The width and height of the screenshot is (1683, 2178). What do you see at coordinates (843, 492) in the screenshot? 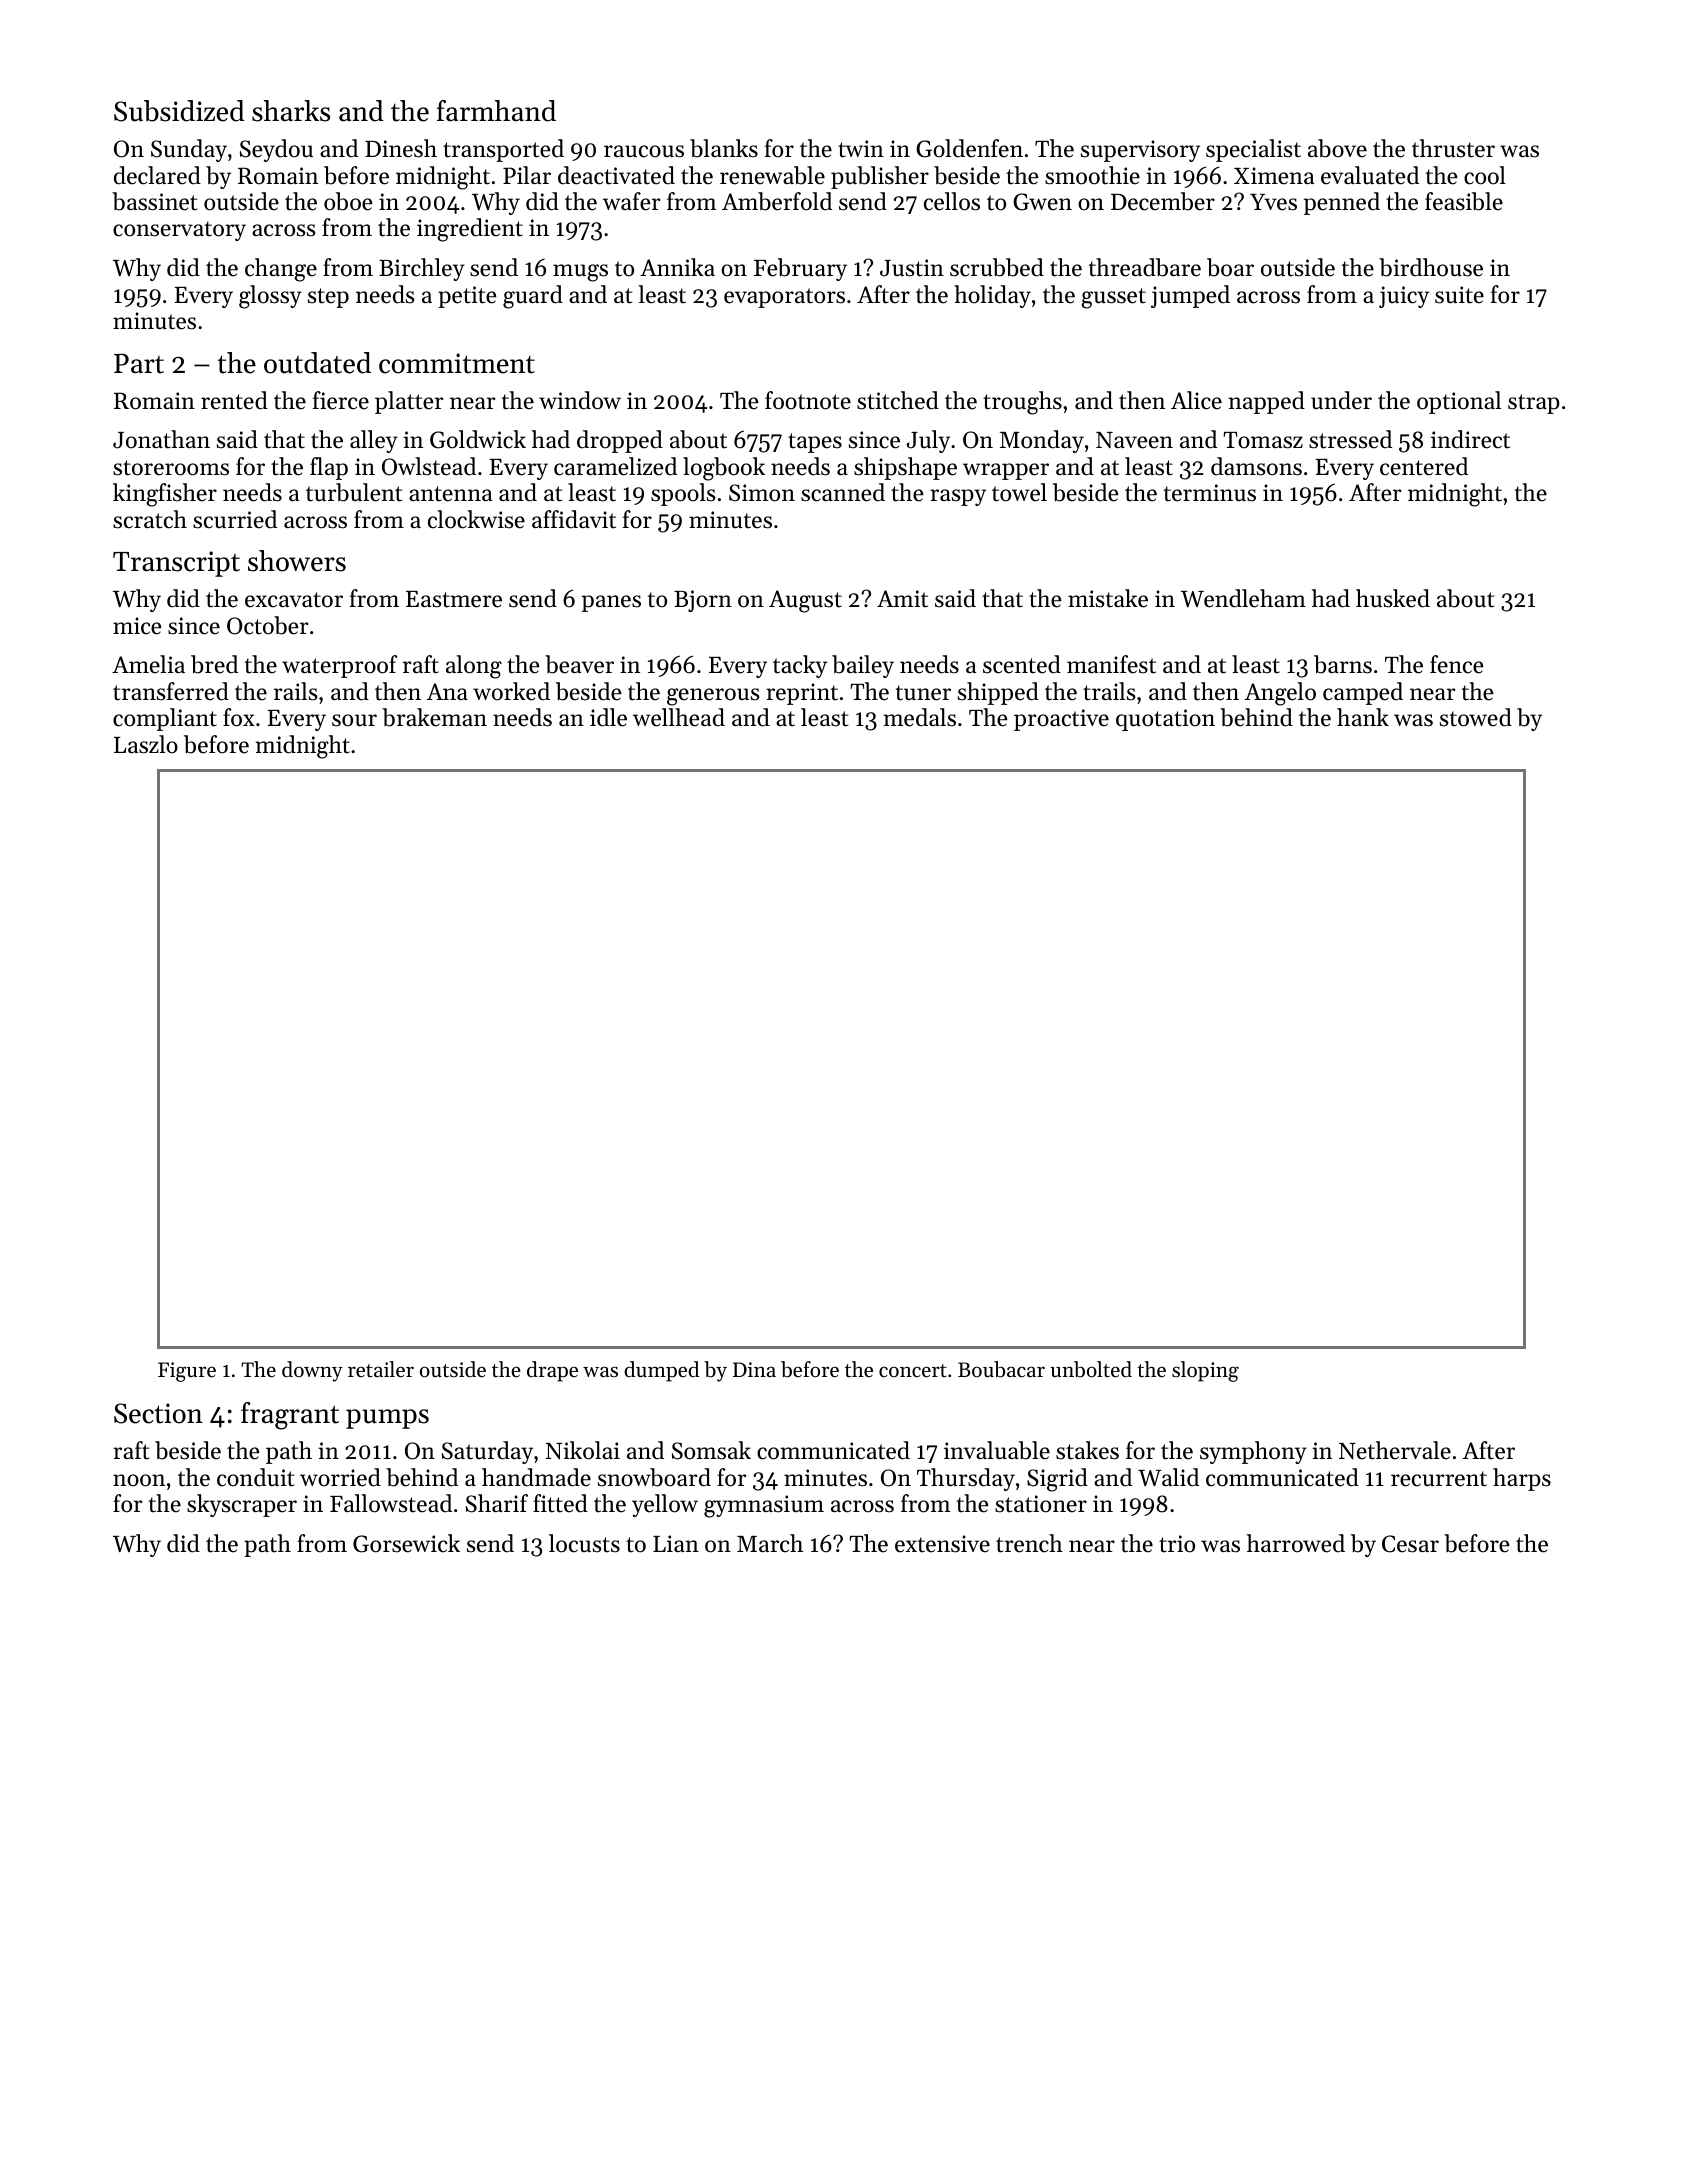
I see `scanned` at bounding box center [843, 492].
